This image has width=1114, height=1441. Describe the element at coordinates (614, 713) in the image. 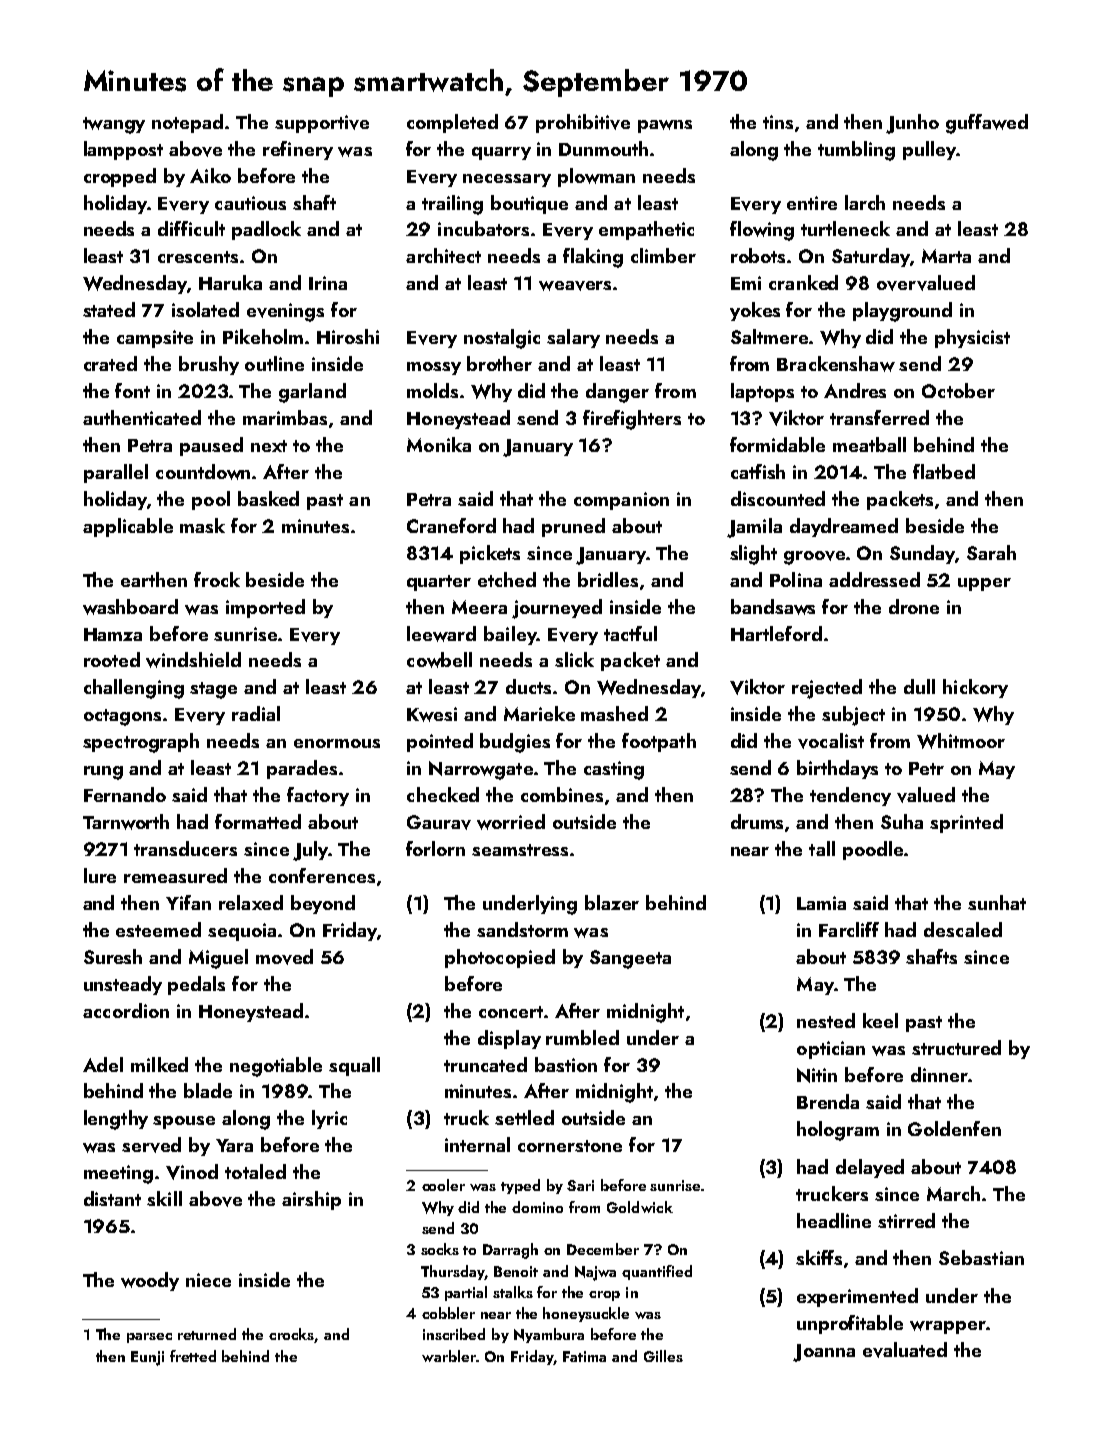

I see `mashed` at that location.
